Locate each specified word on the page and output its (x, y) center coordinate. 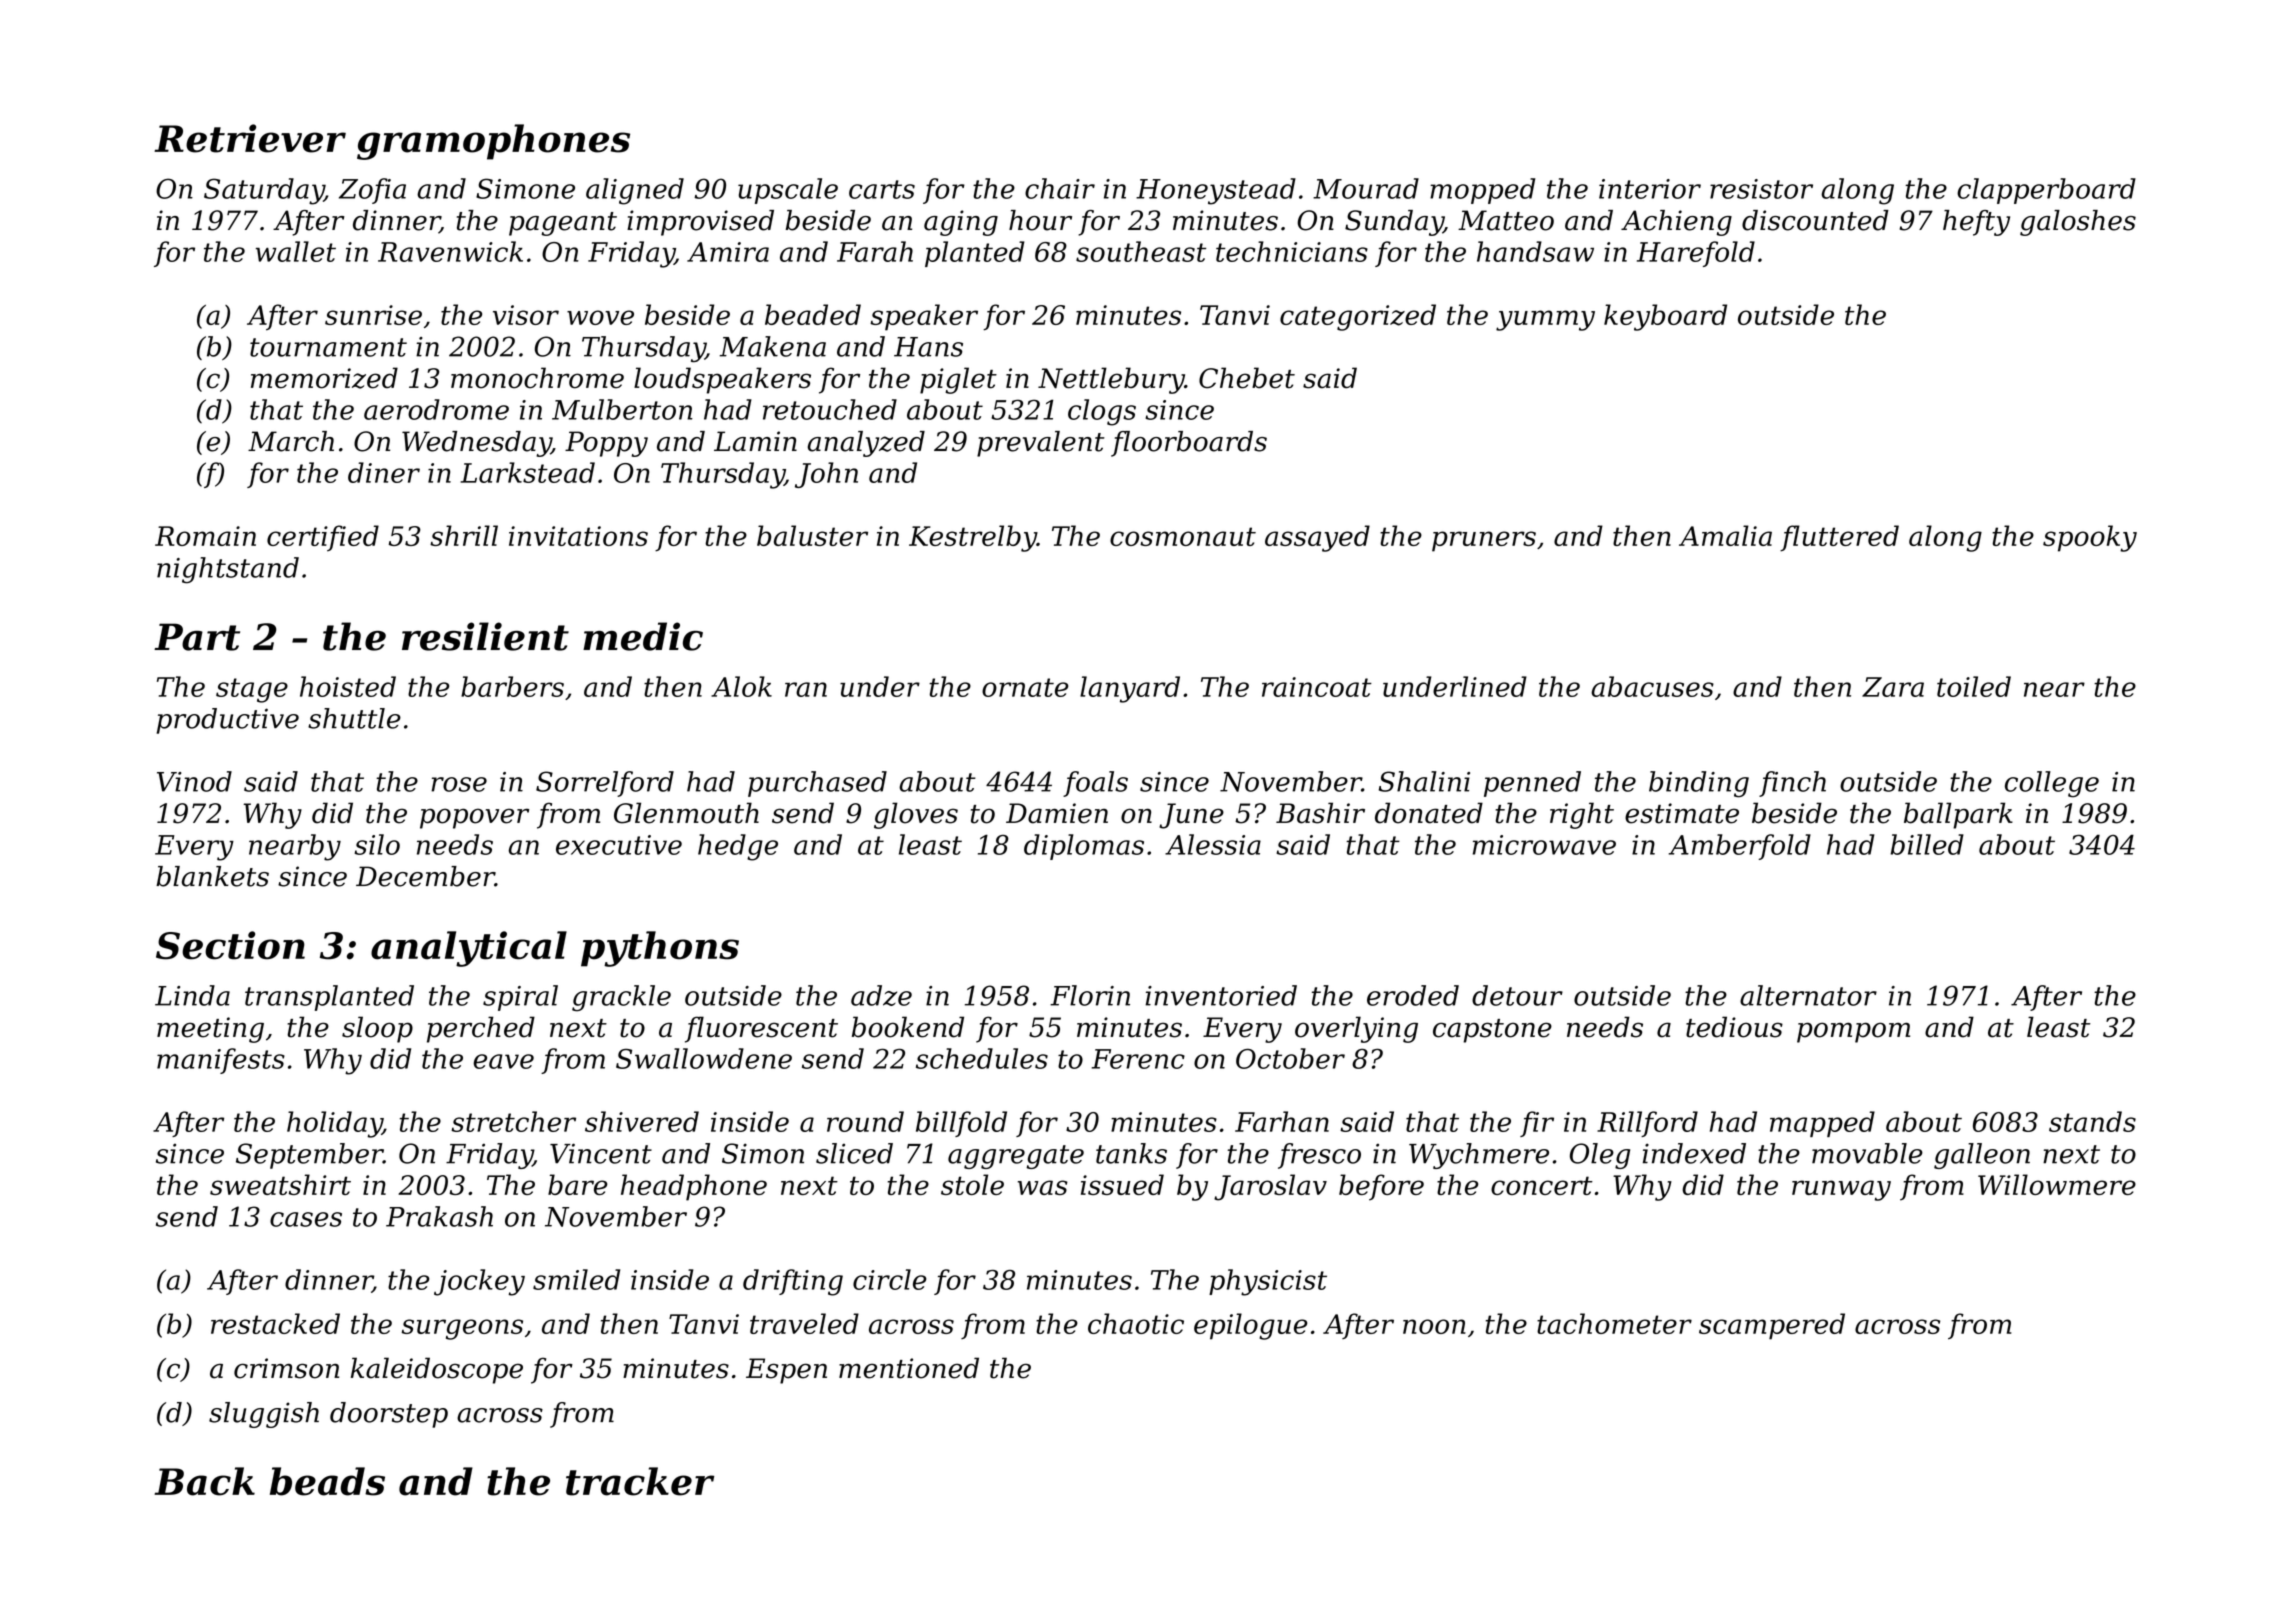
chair (1060, 188)
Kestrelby (973, 538)
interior (1650, 189)
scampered (1772, 1326)
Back (204, 1481)
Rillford (1647, 1124)
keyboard (1665, 317)
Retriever (250, 138)
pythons (660, 949)
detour (1517, 995)
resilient (485, 636)
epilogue (1251, 1326)
